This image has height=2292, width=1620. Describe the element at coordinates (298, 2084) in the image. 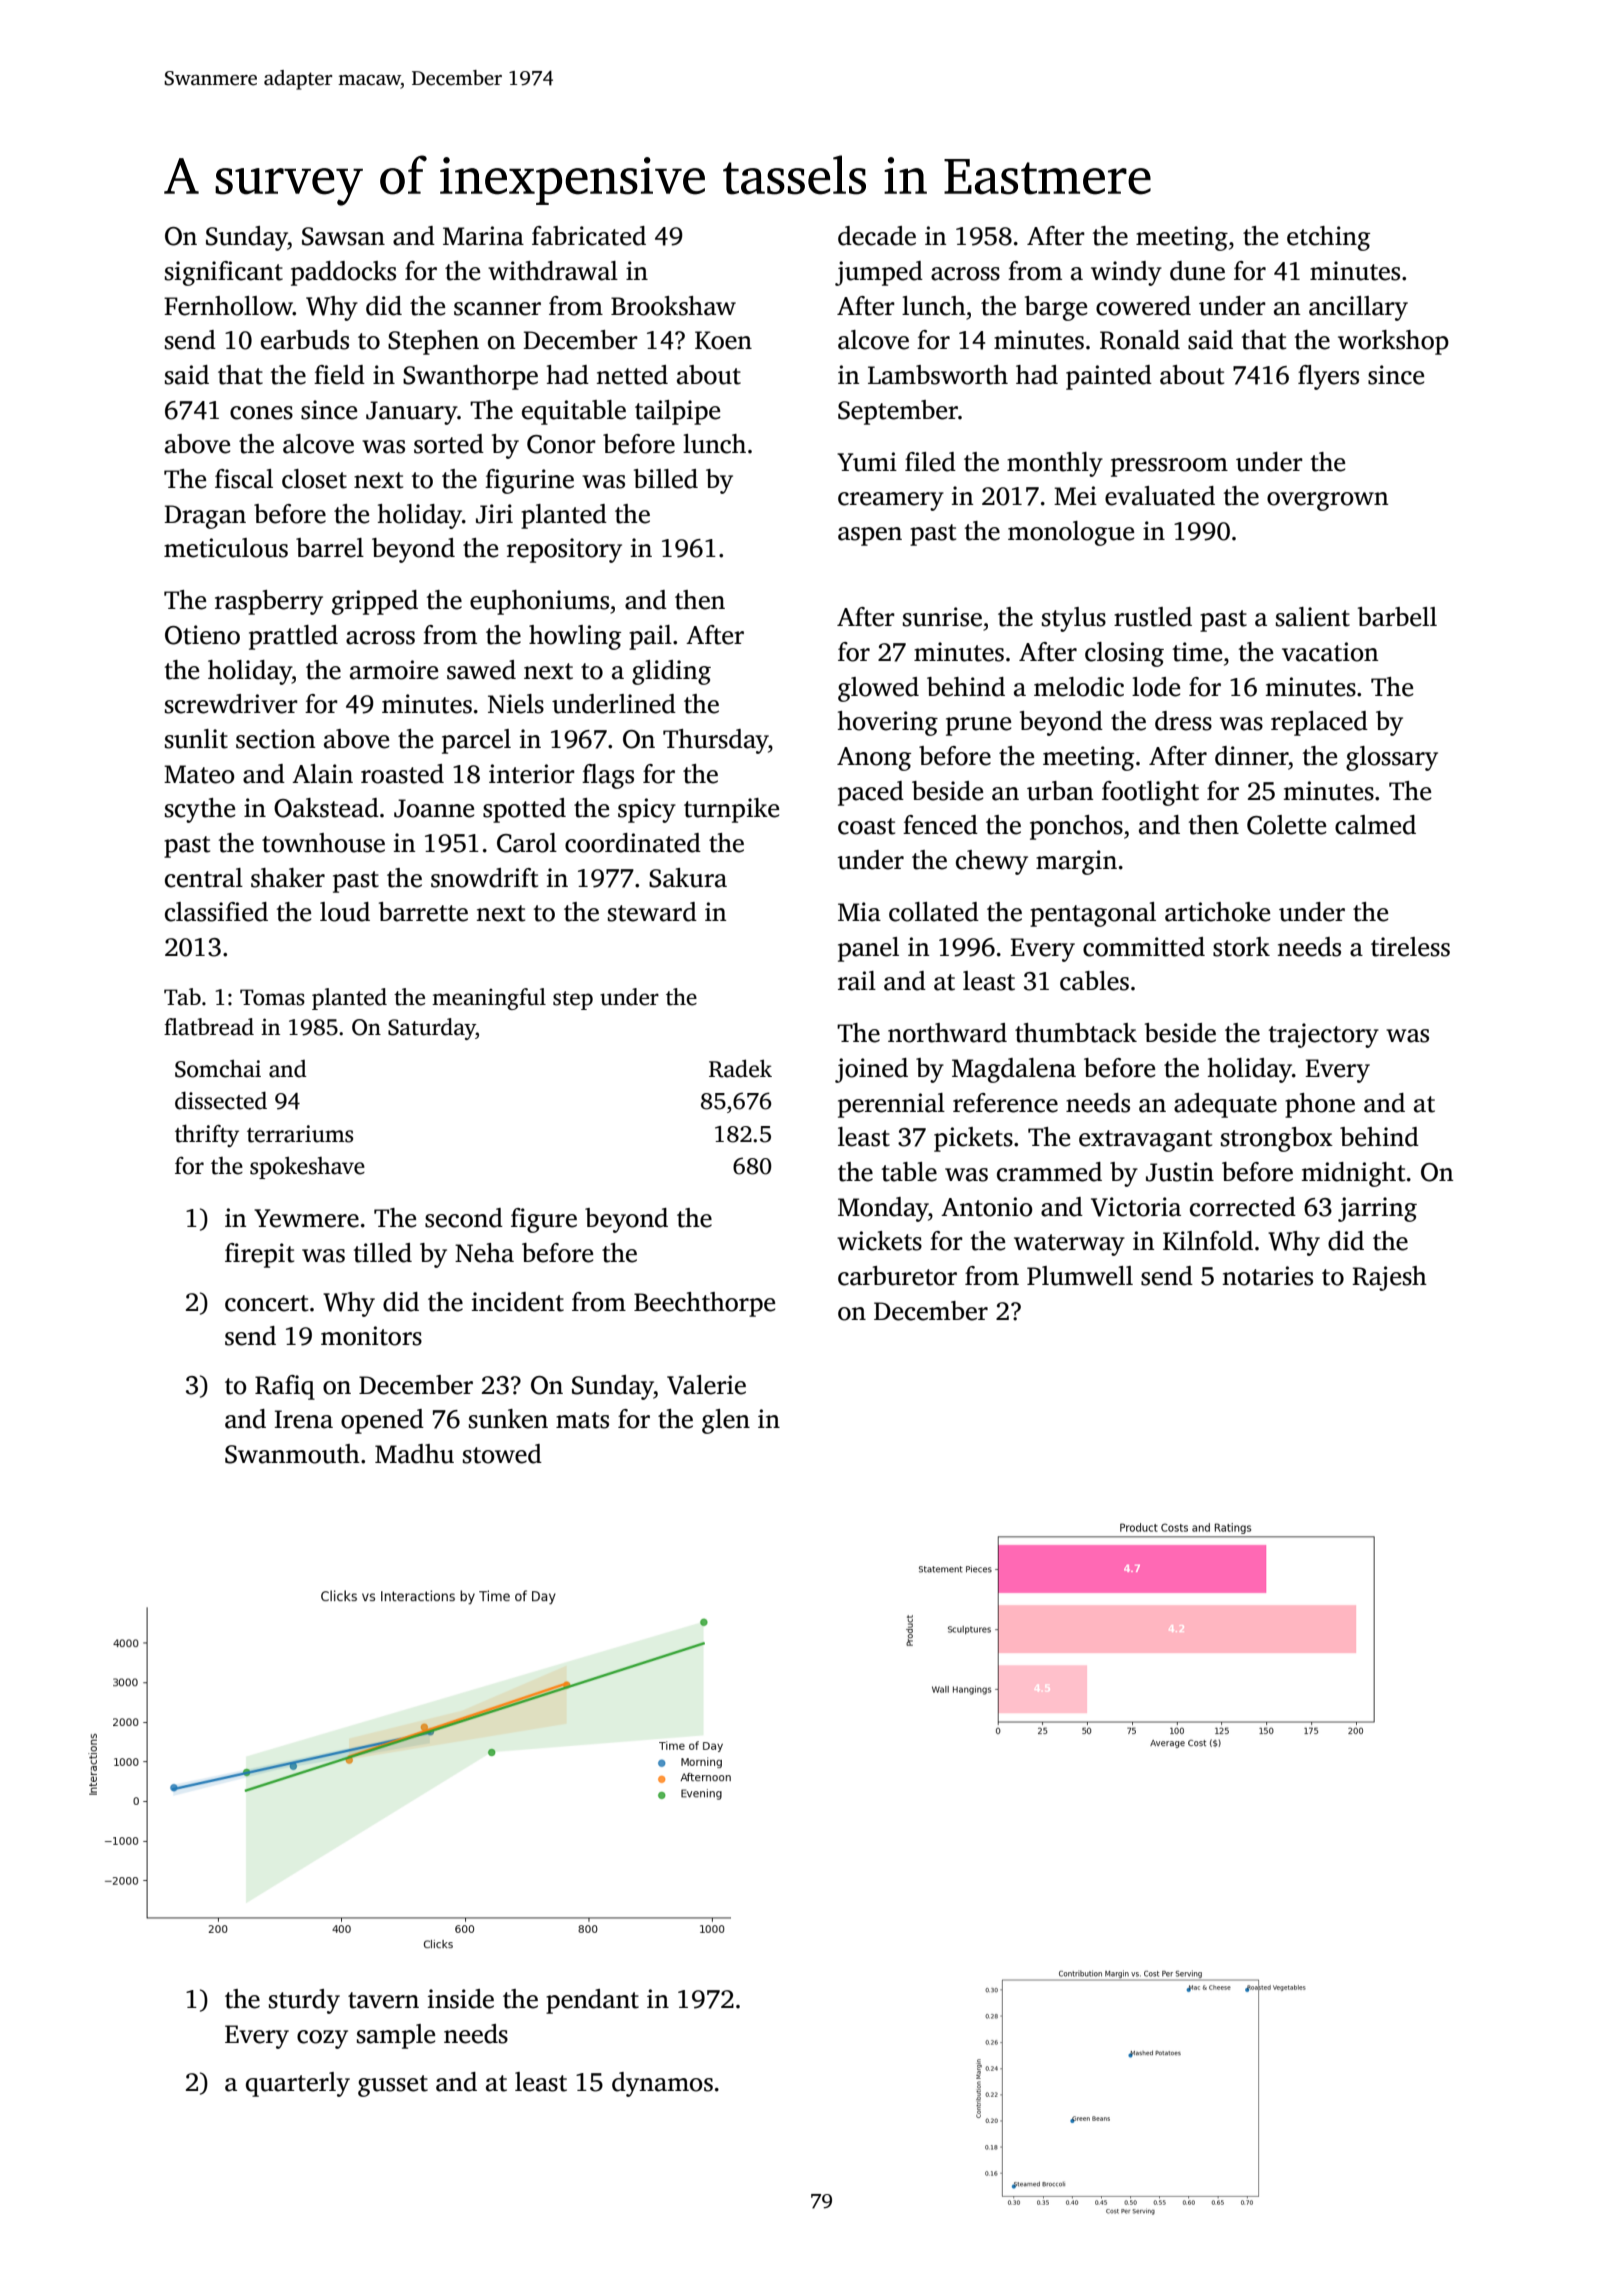

I see `quarterly` at that location.
